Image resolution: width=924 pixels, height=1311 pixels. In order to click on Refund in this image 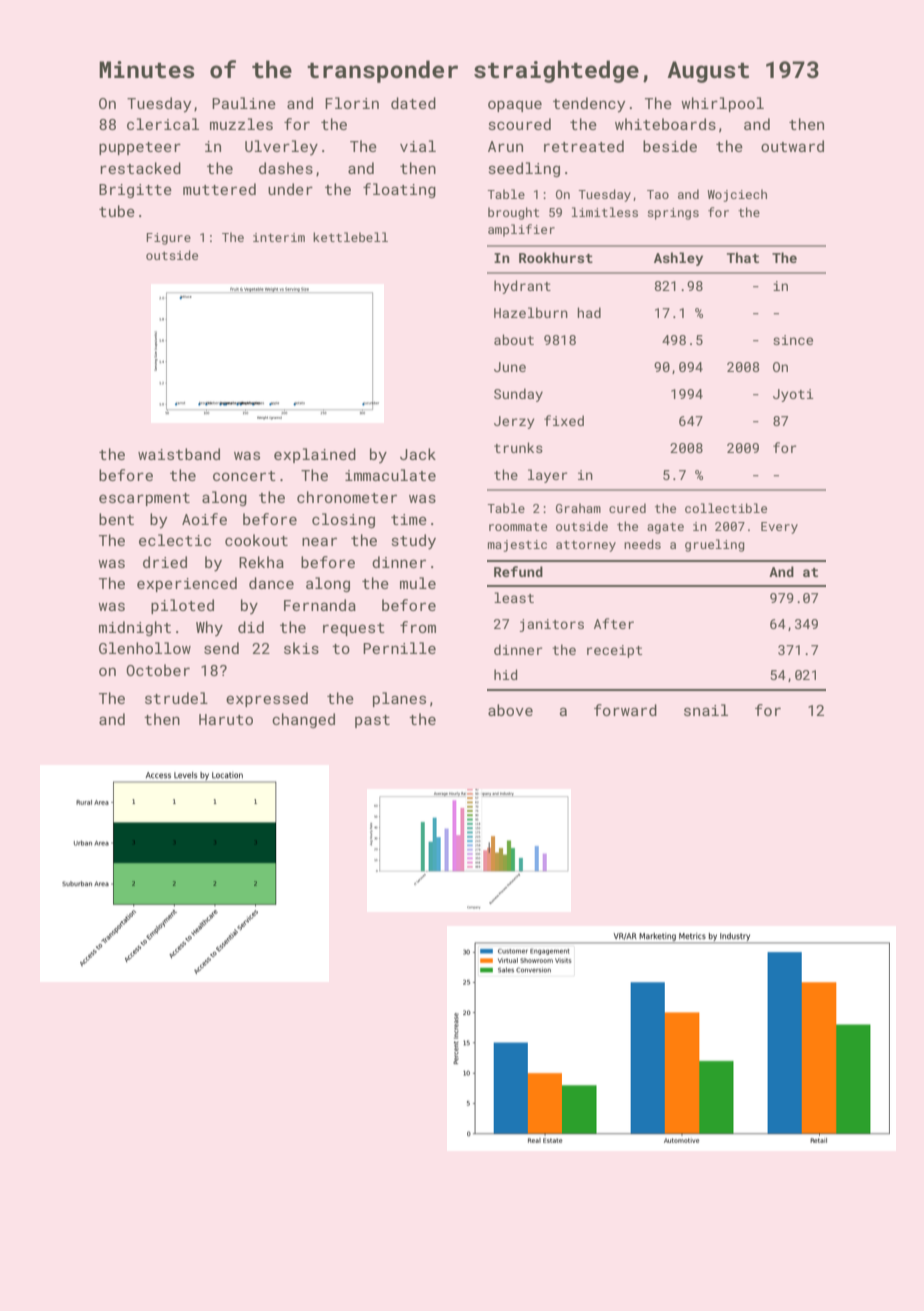, I will do `click(518, 571)`.
